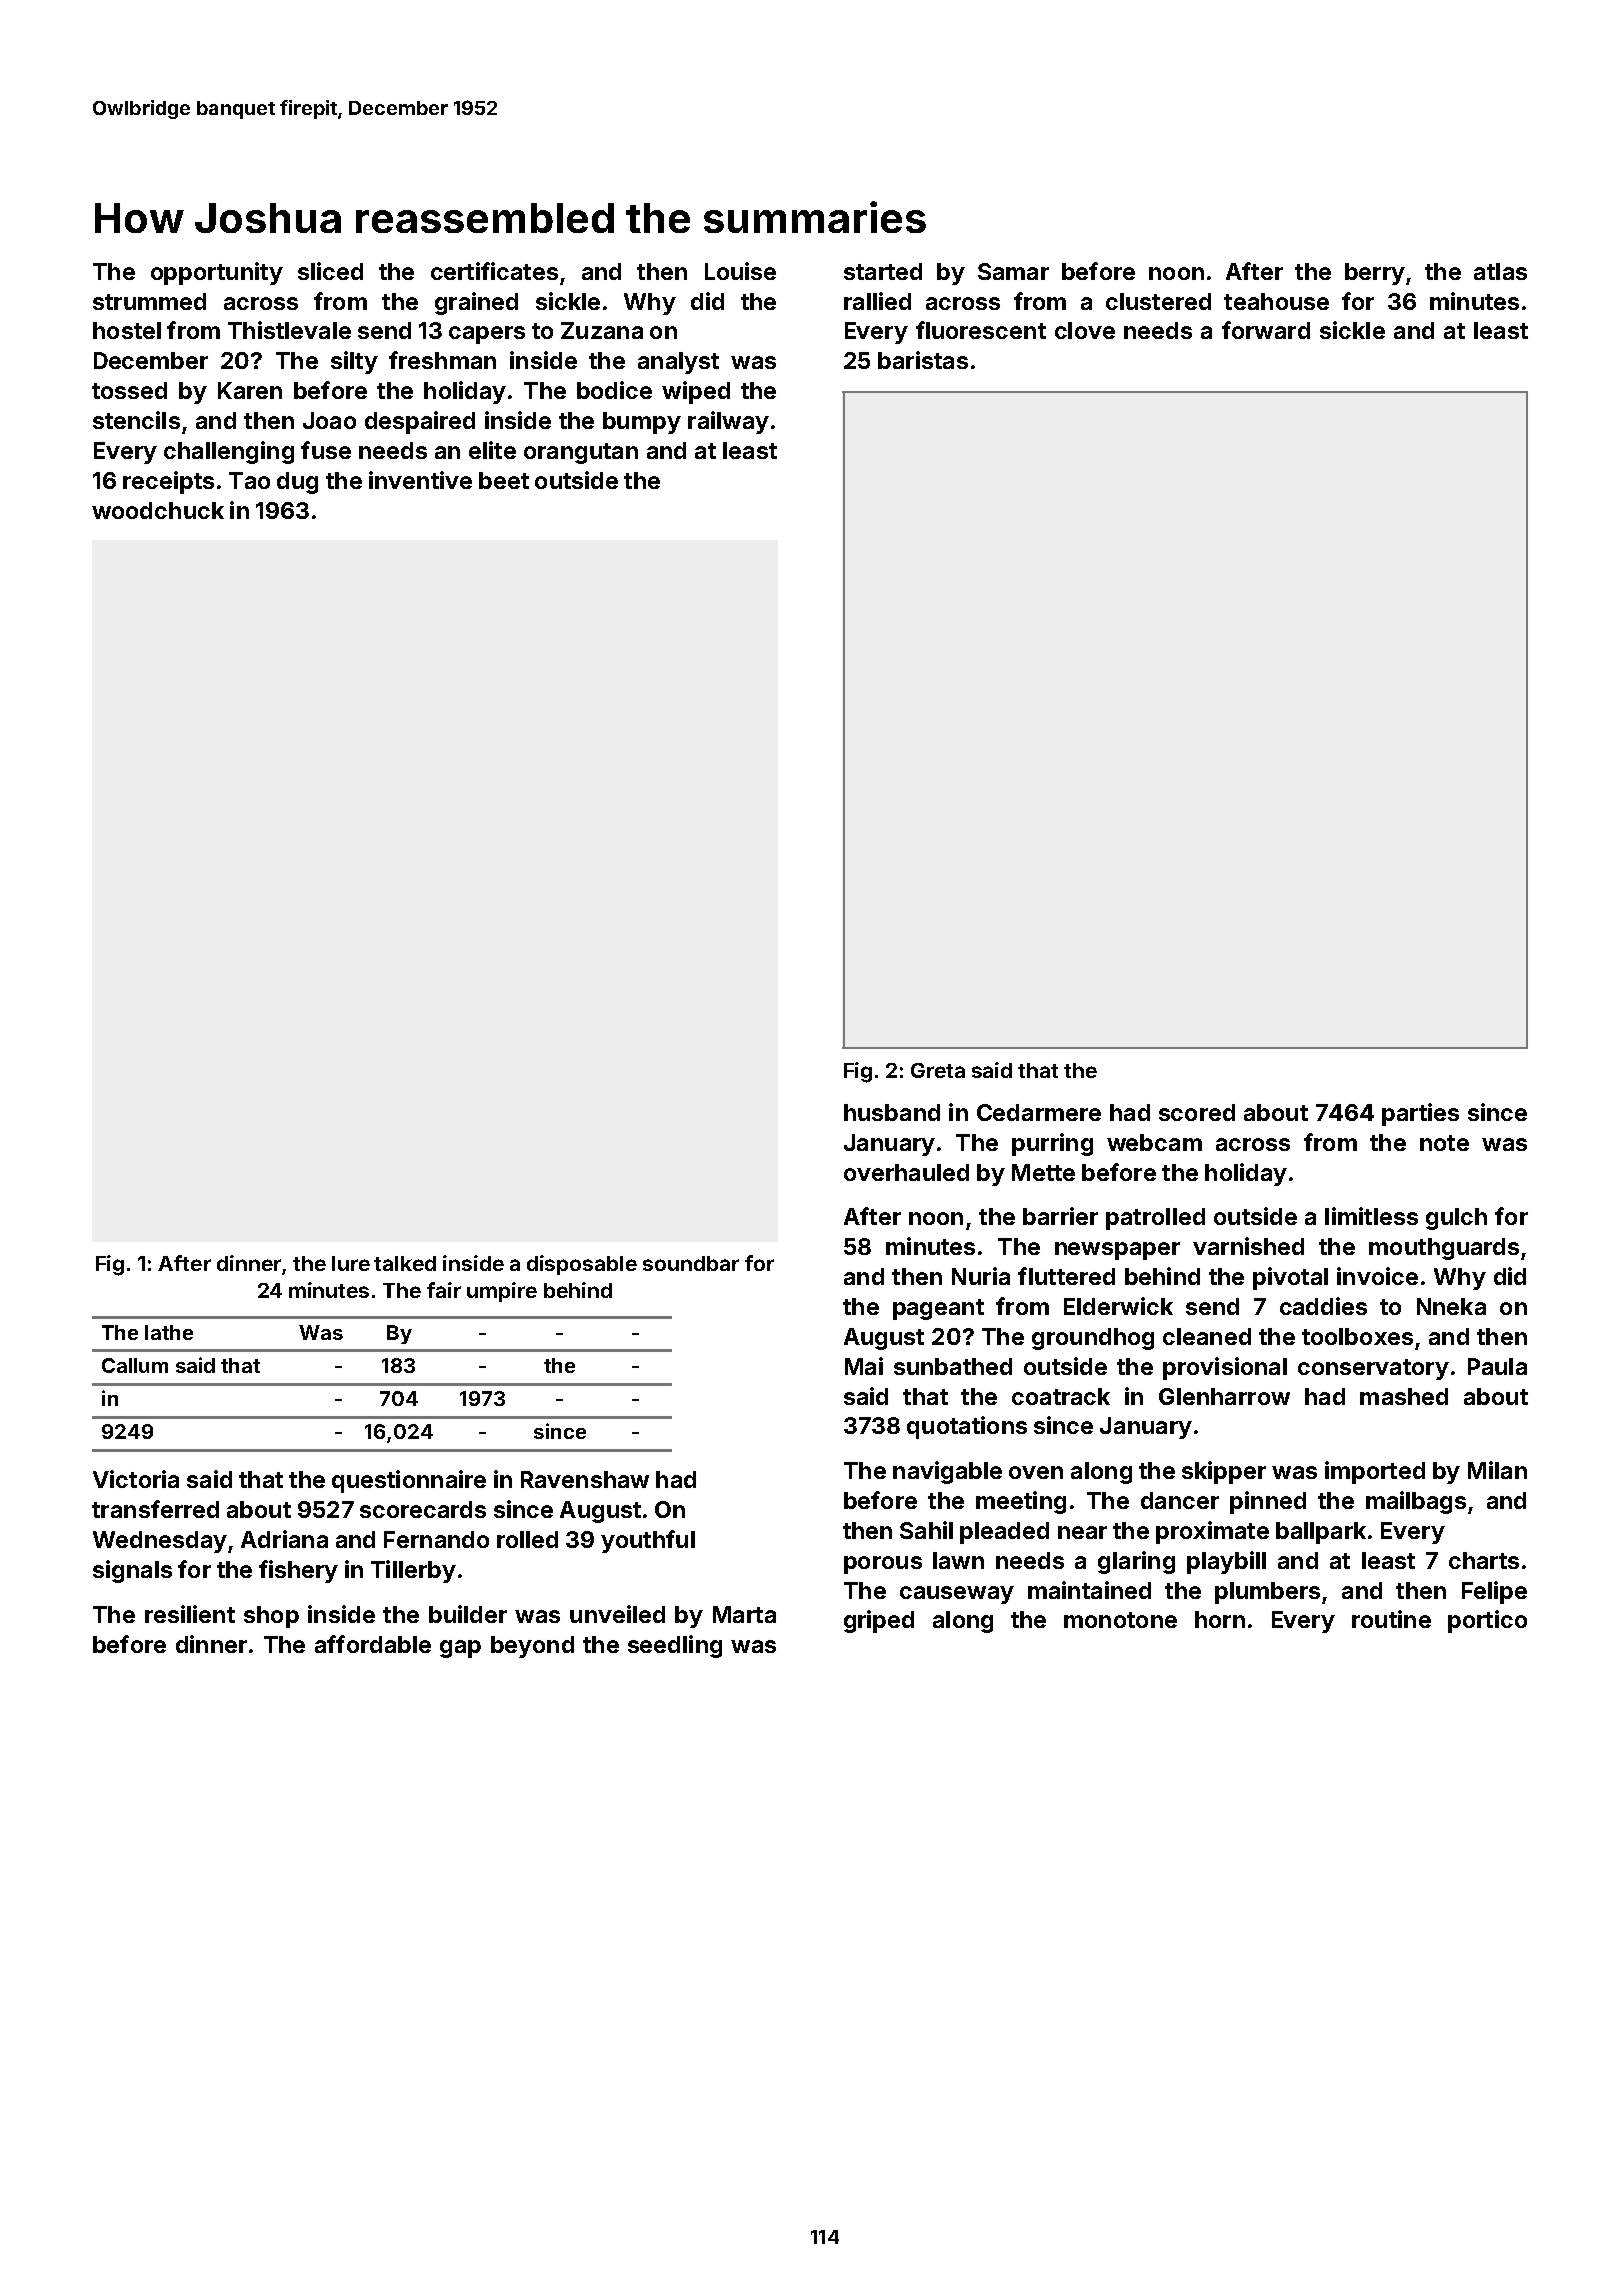  I want to click on barrier, so click(1060, 1216).
